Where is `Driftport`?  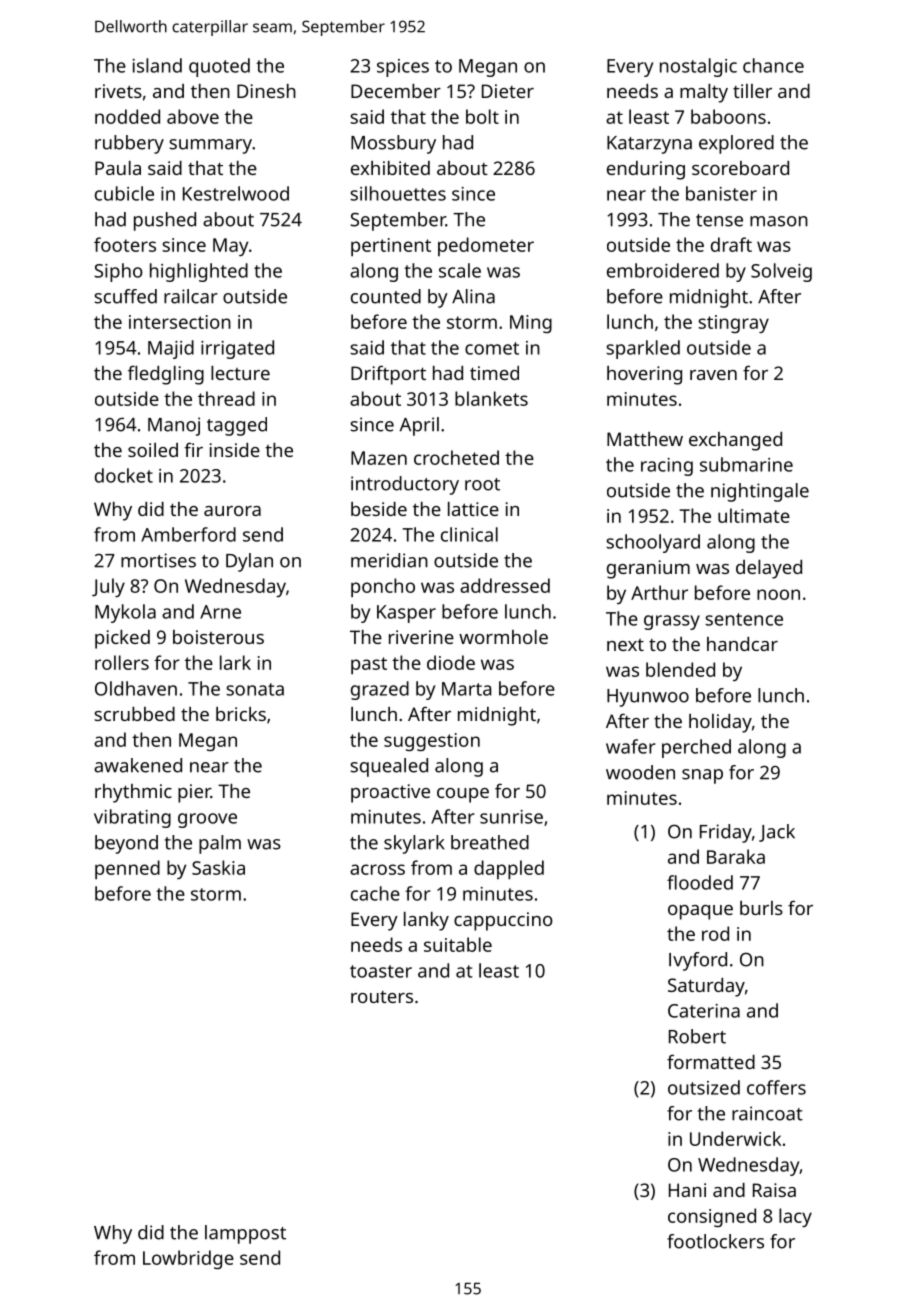 Driftport is located at coordinates (388, 375).
